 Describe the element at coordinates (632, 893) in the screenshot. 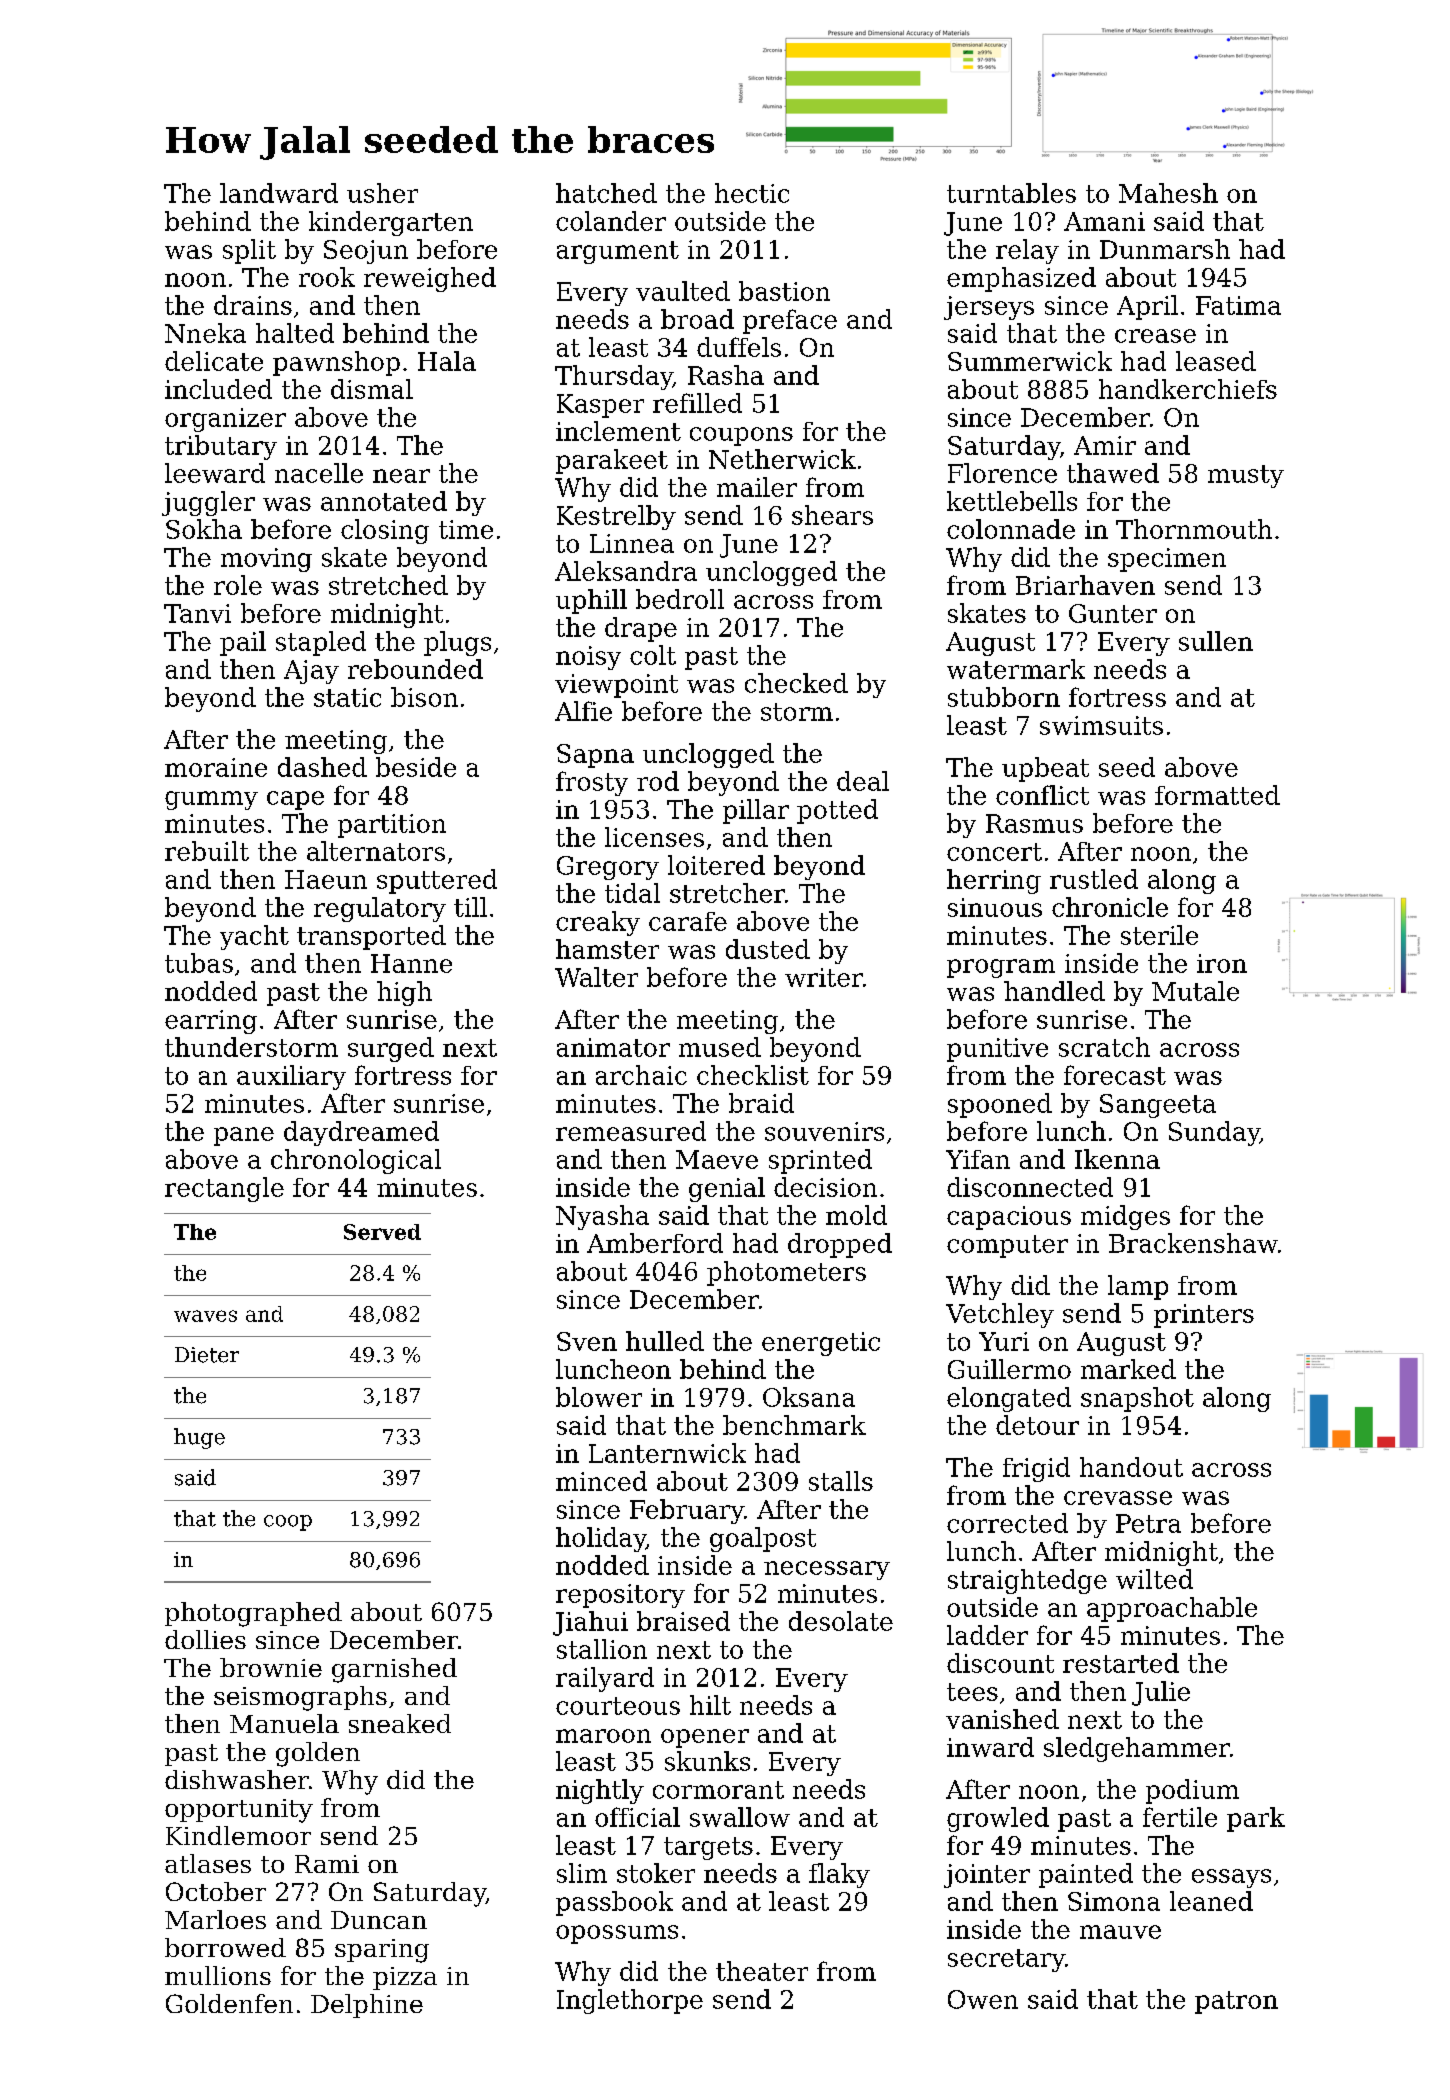

I see `tidal` at that location.
